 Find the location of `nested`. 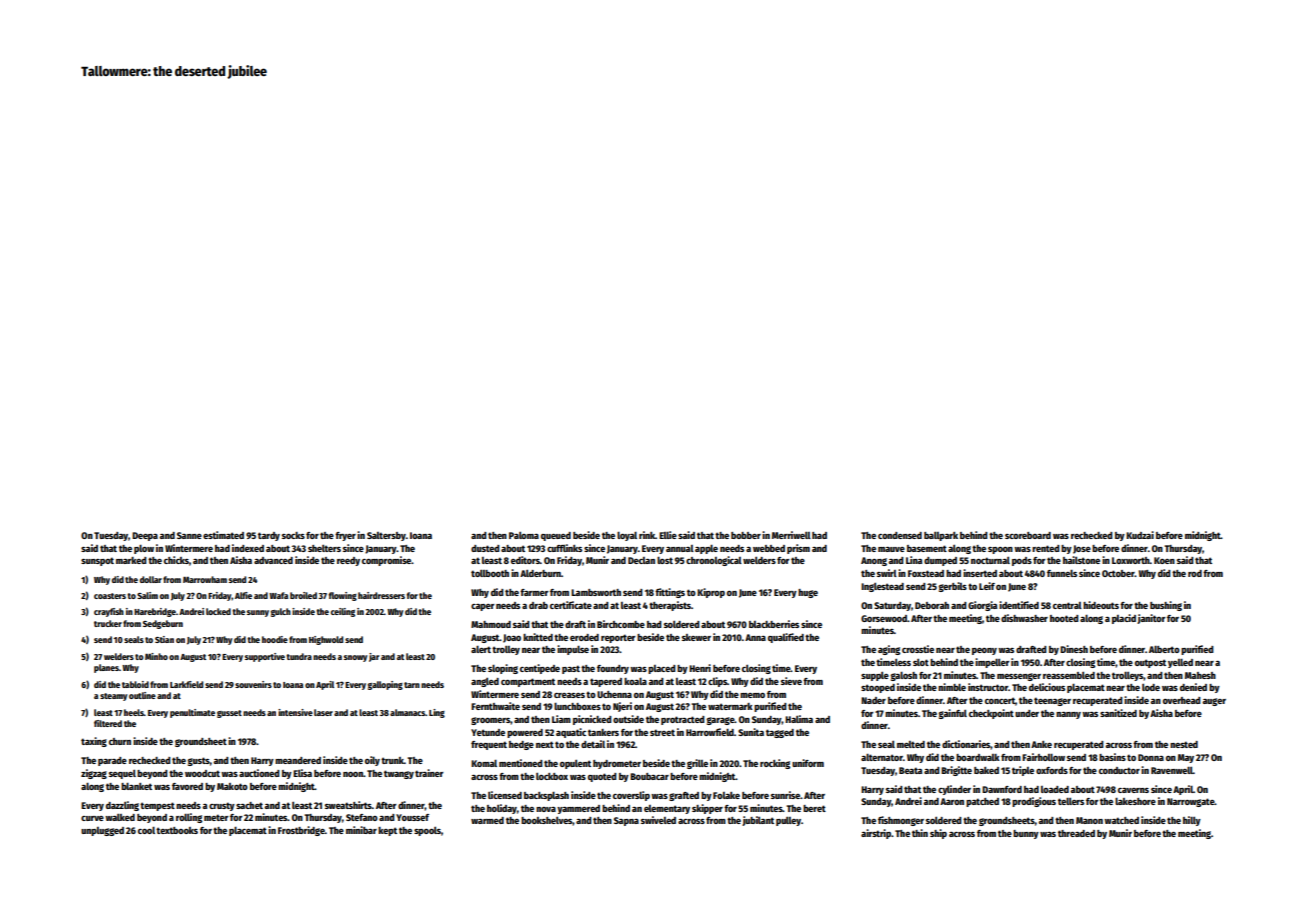

nested is located at coordinates (1184, 744).
